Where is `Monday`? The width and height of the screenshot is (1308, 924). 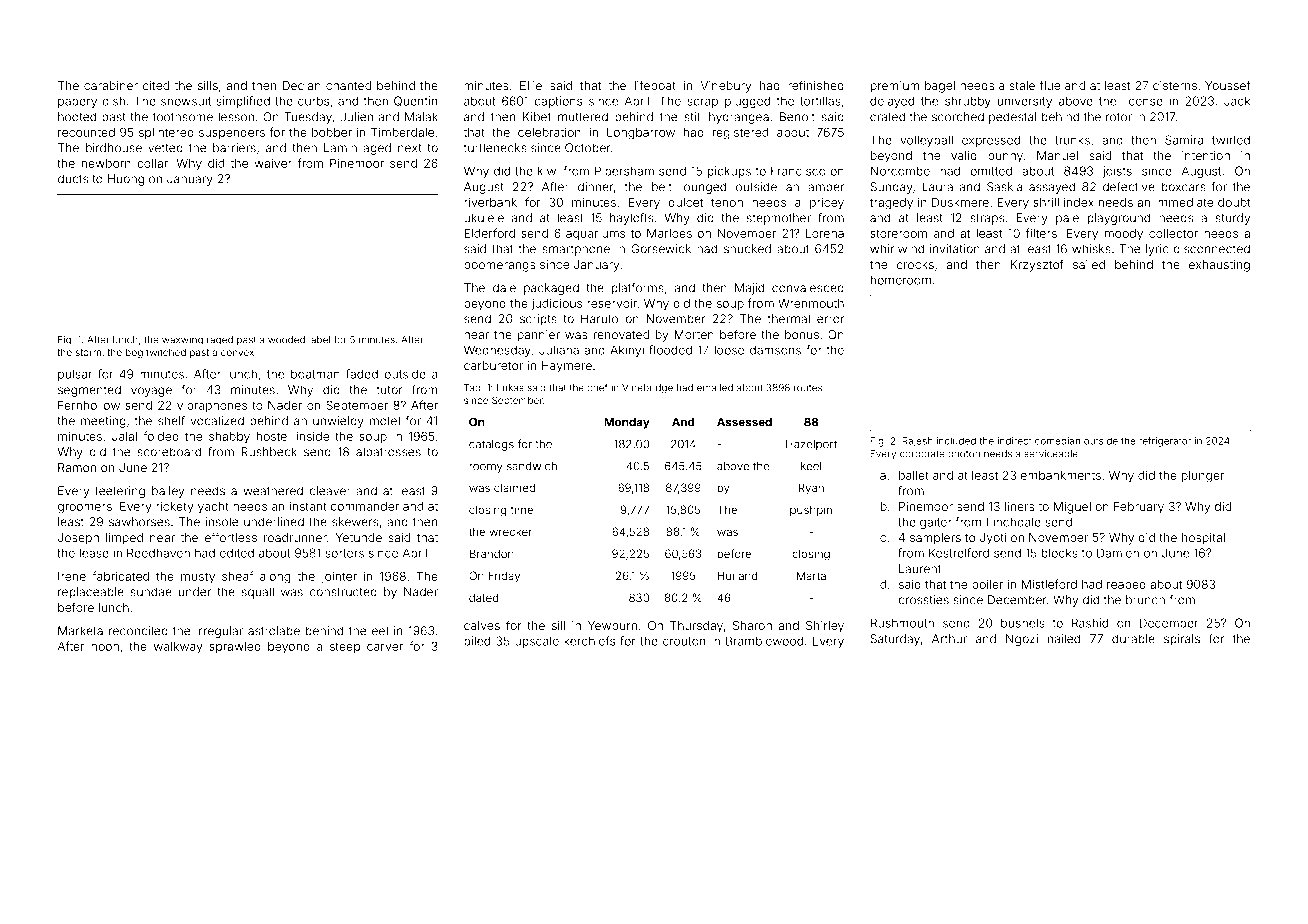 Monday is located at coordinates (627, 423).
